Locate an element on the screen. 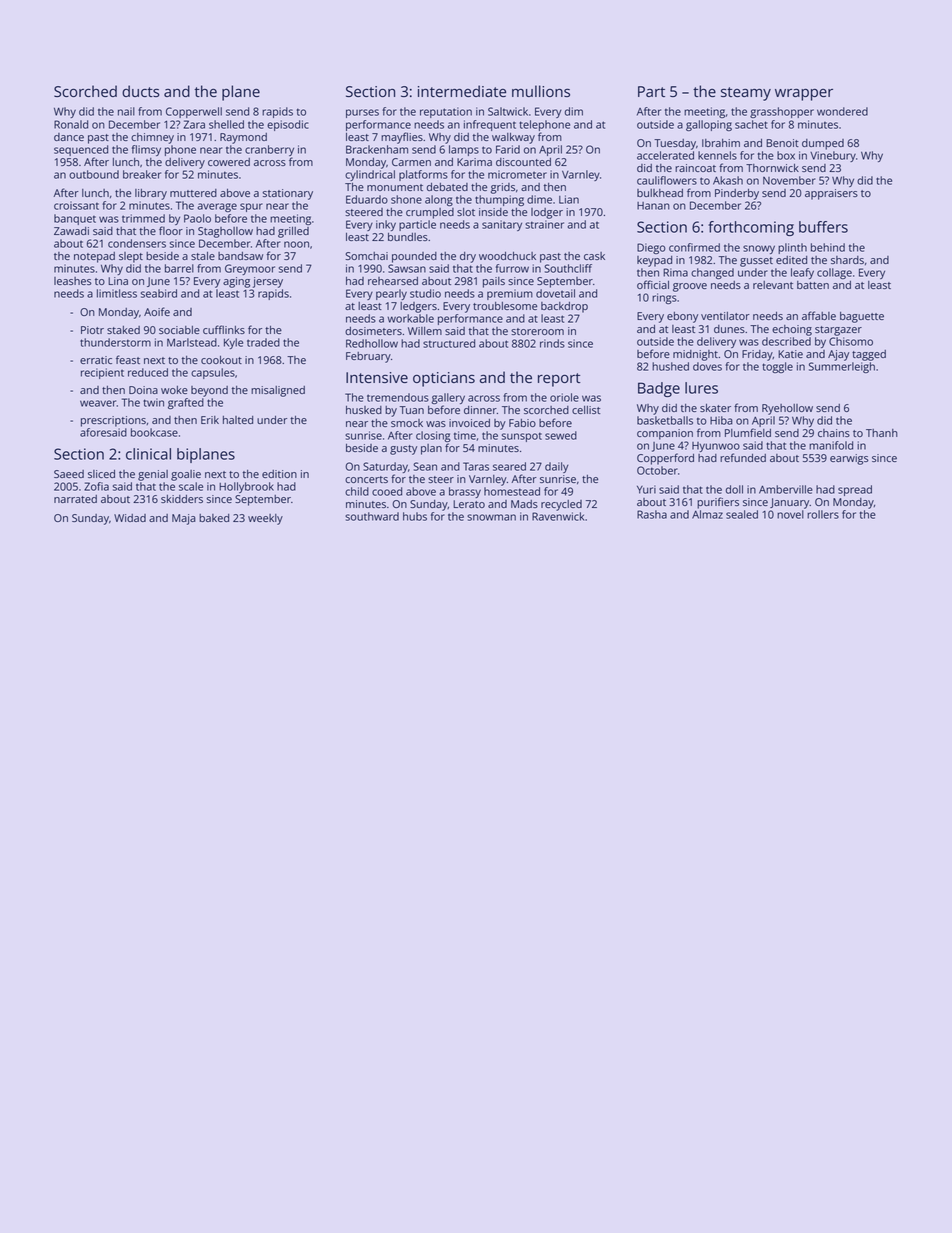  steamy is located at coordinates (746, 94).
